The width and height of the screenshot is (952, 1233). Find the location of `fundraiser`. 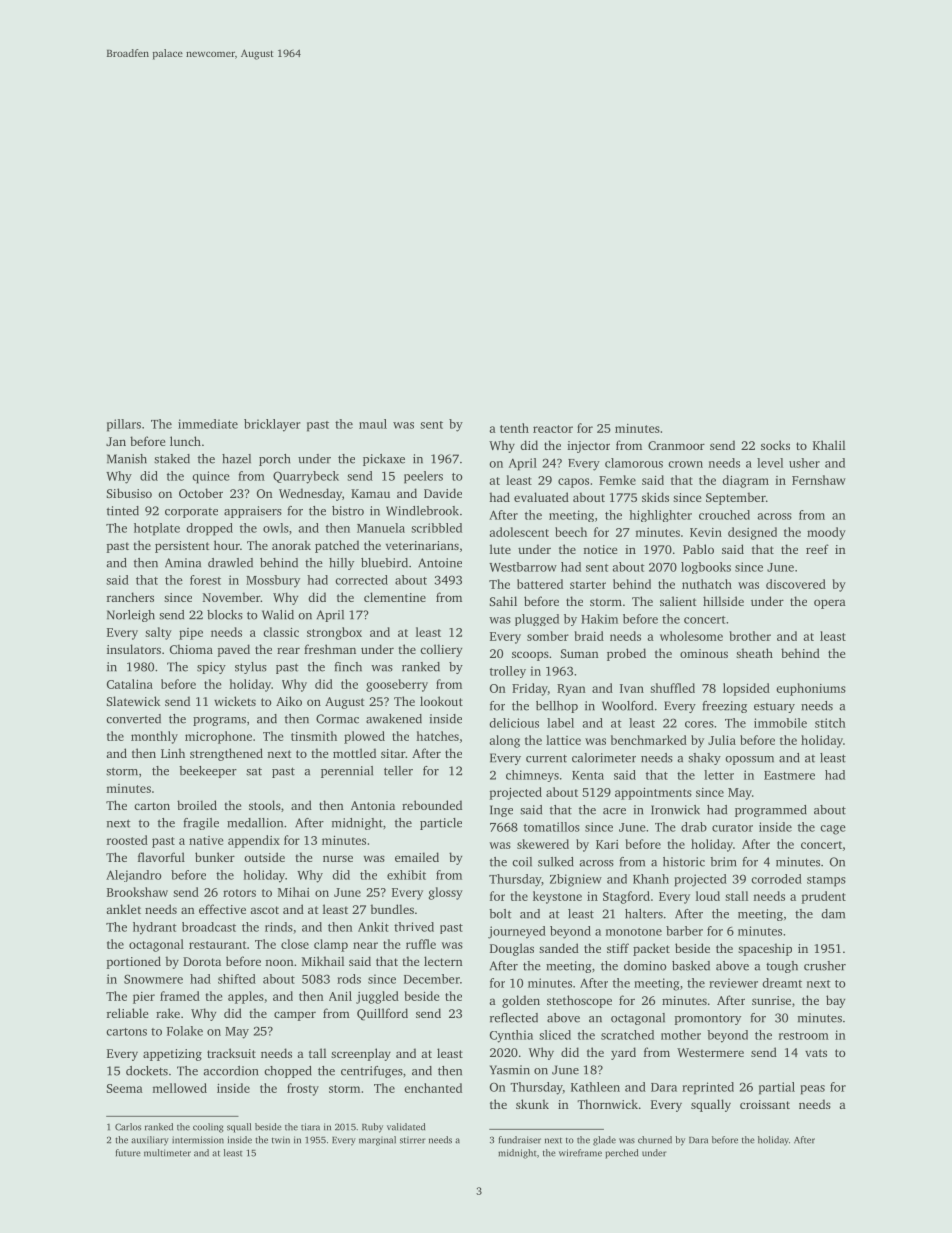

fundraiser is located at coordinates (520, 1140).
